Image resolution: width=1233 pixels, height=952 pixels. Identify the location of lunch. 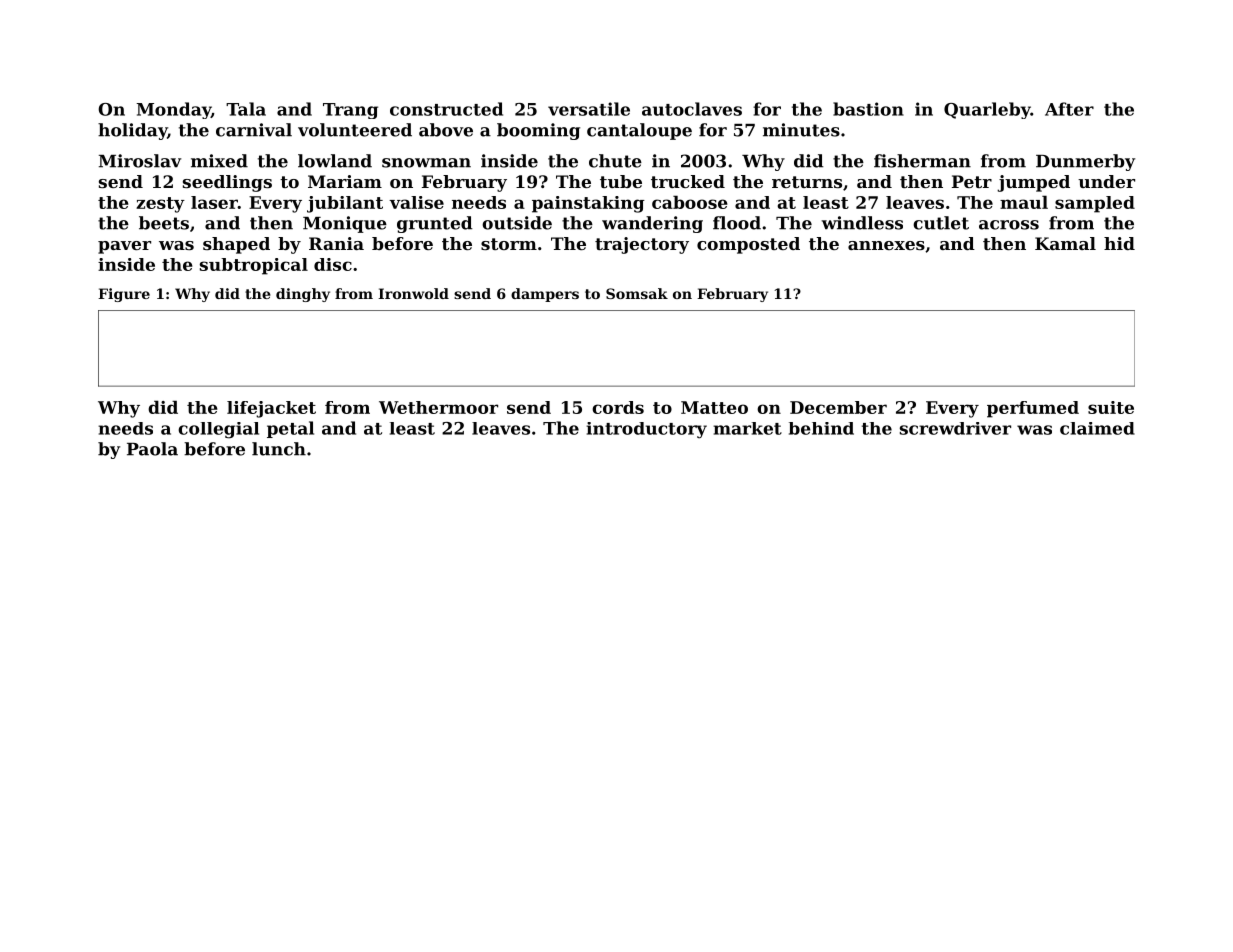
(279, 449).
